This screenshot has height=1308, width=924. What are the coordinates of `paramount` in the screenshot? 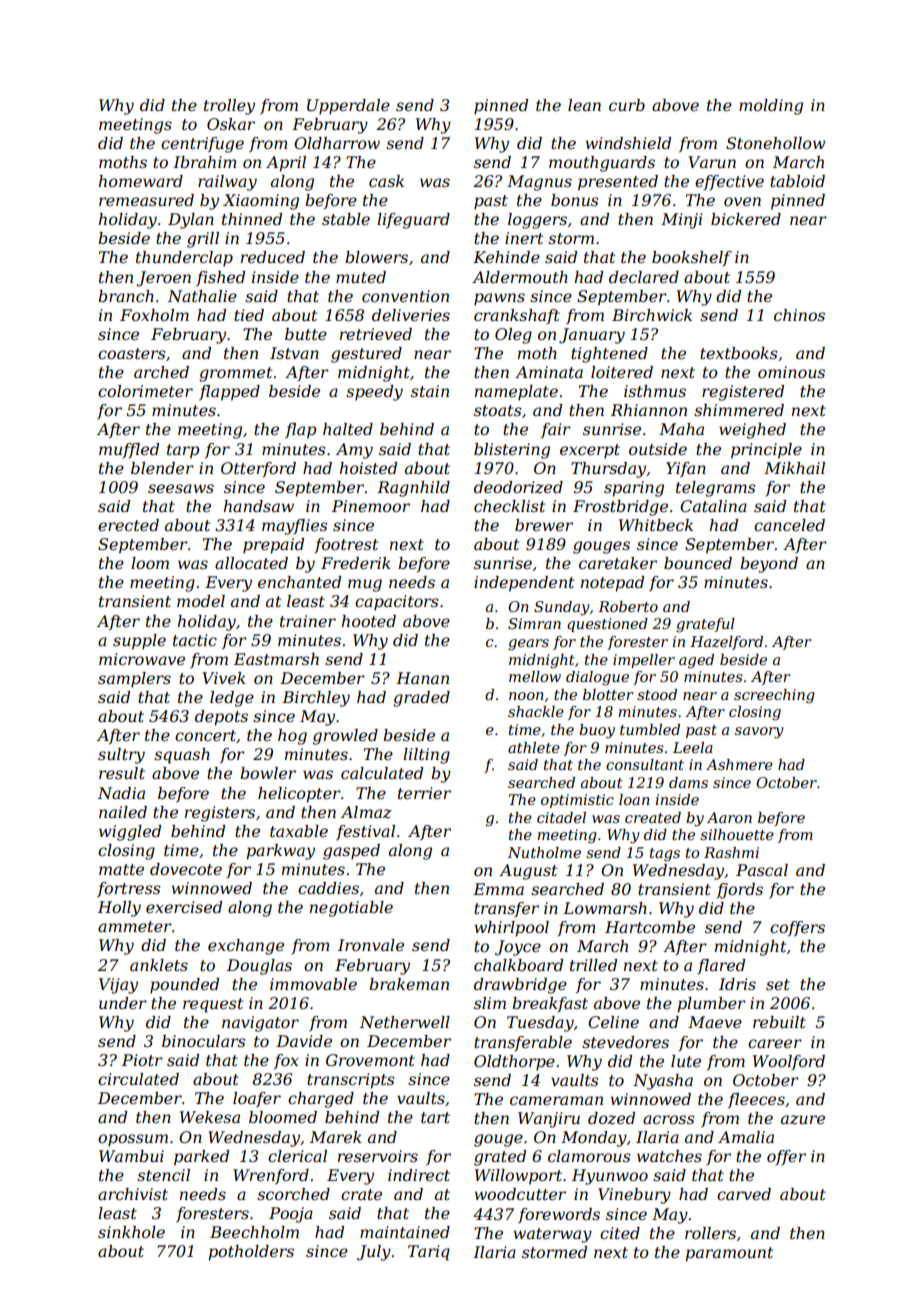 It's located at (729, 1254).
